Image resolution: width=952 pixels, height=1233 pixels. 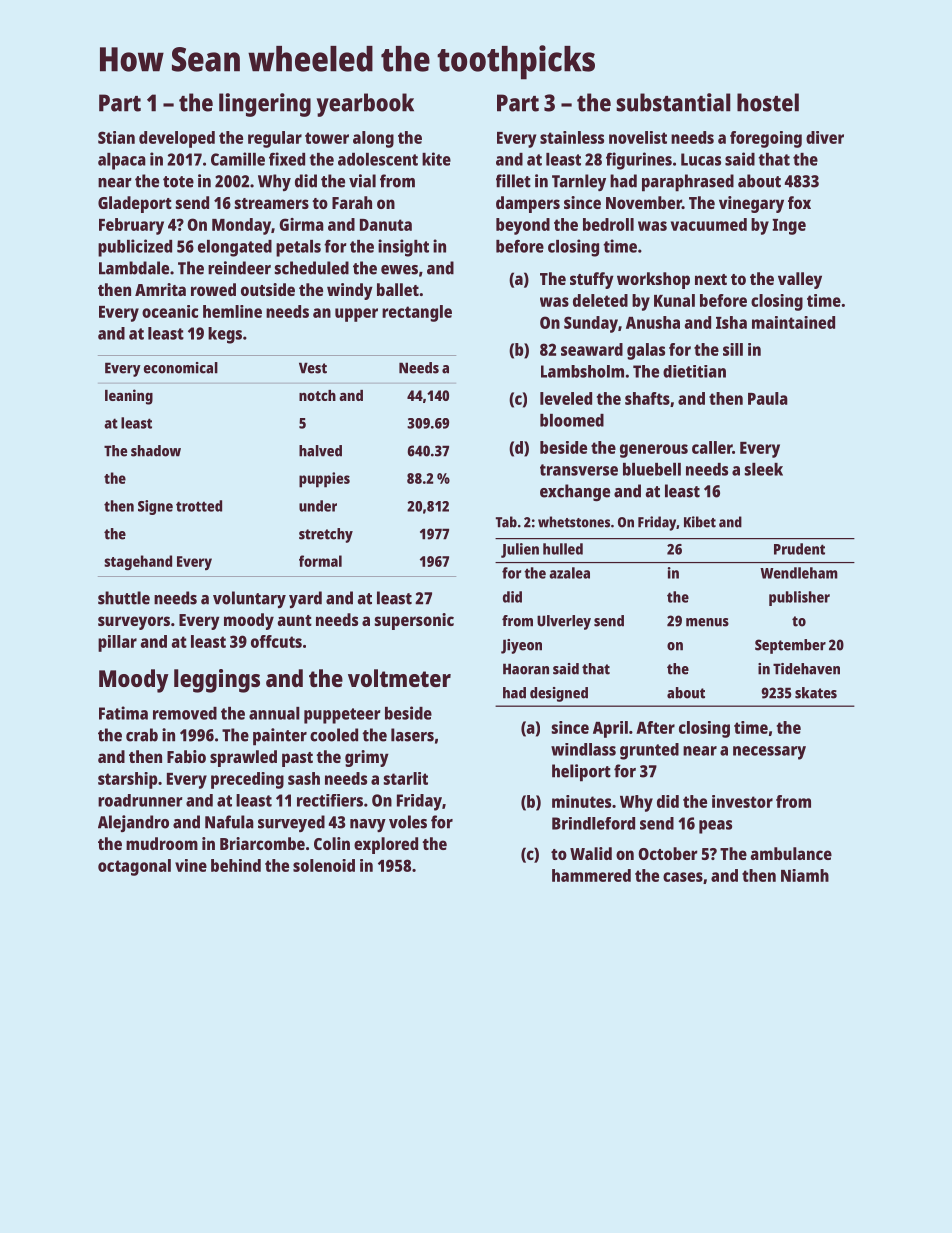 I want to click on shadow, so click(x=156, y=451).
